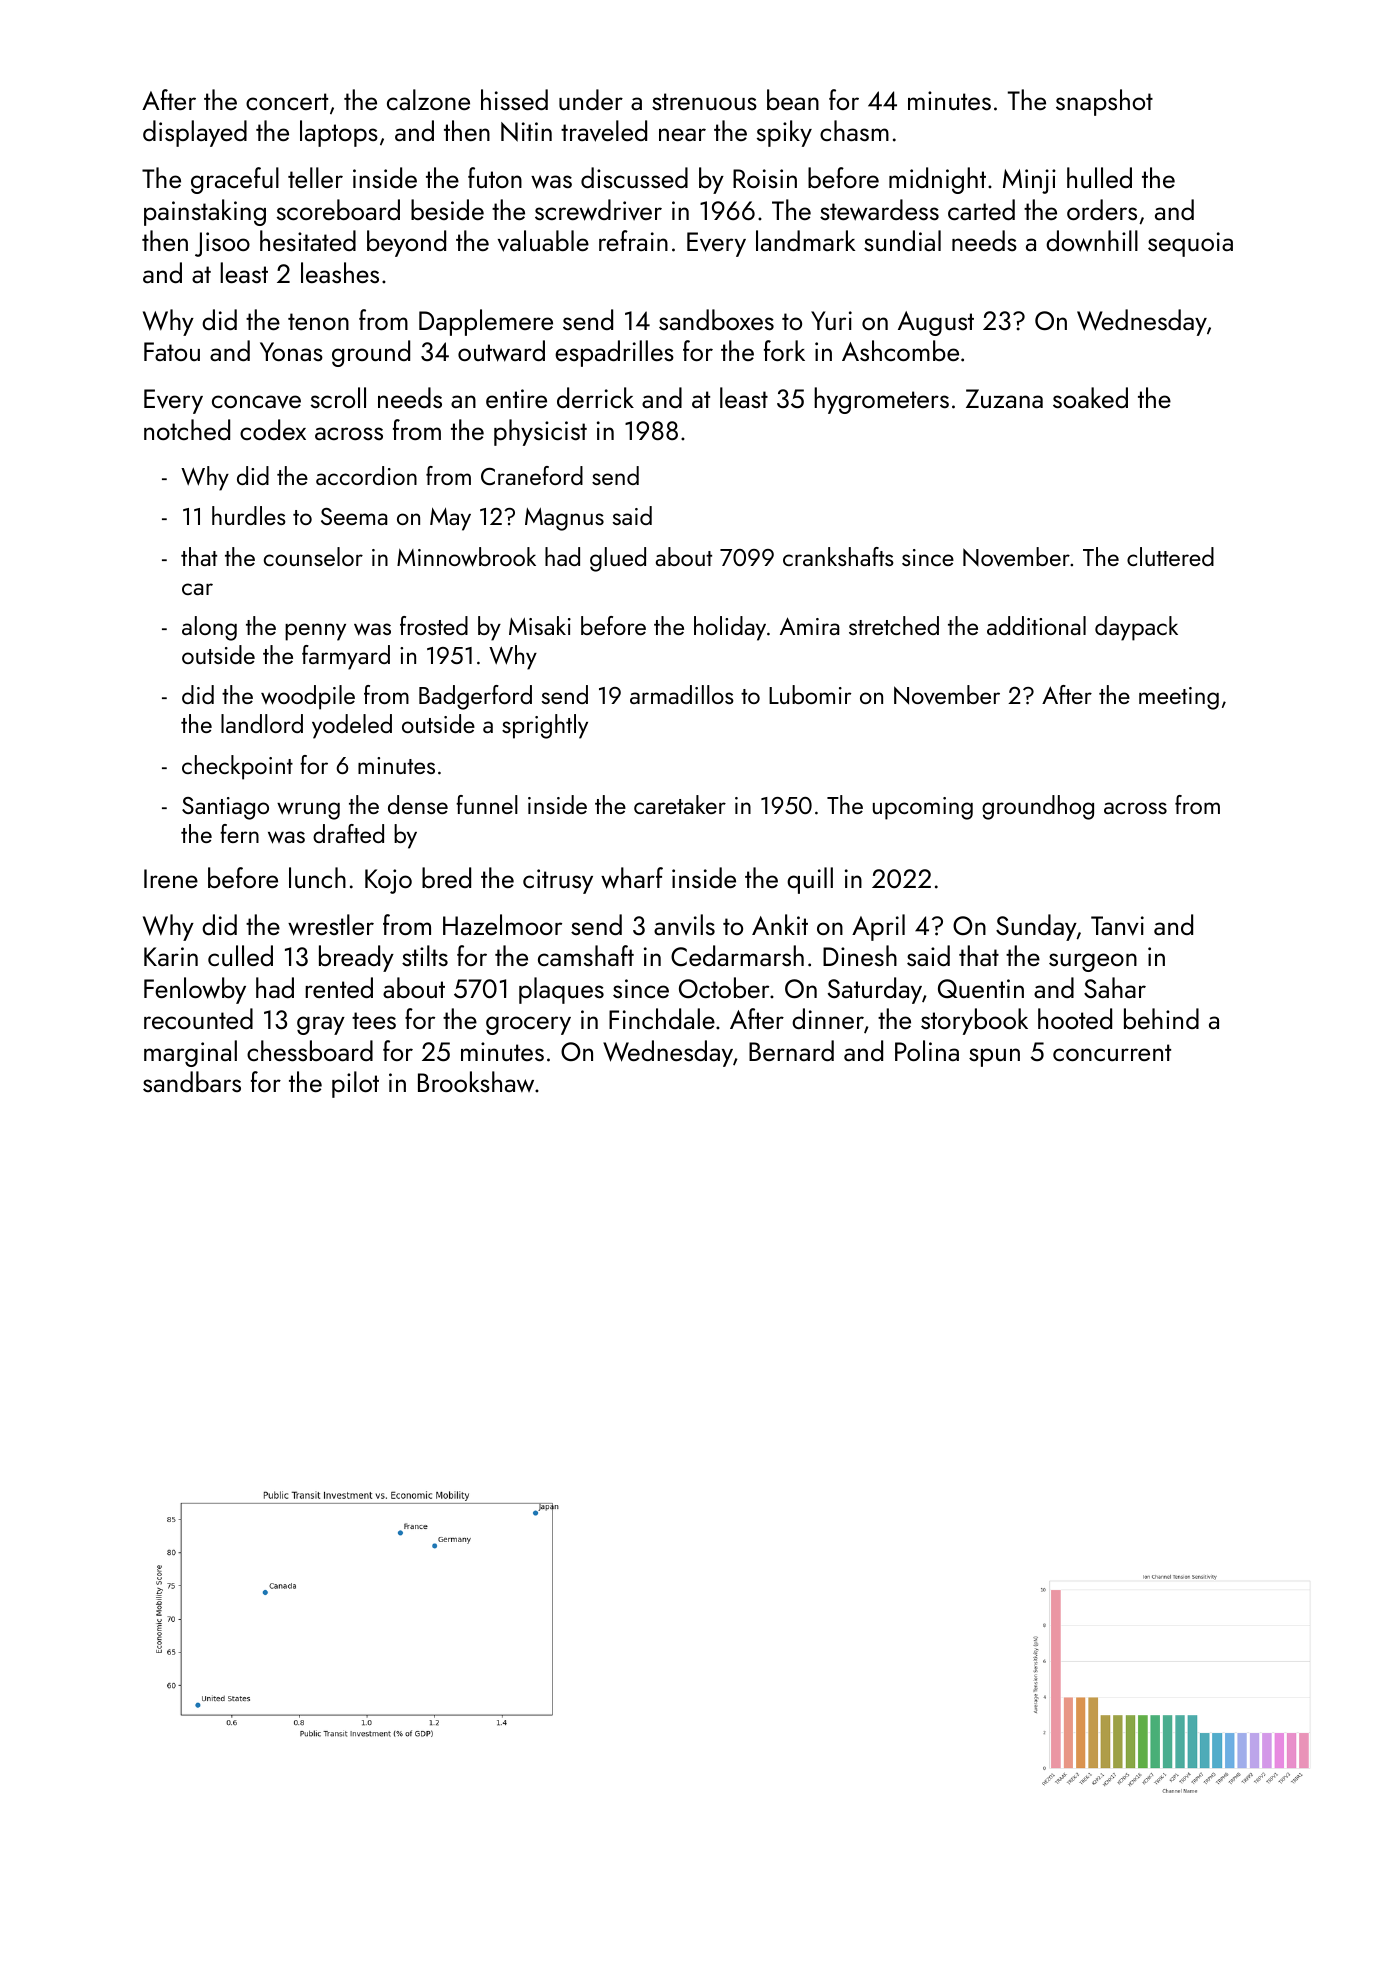 This screenshot has width=1386, height=1969. What do you see at coordinates (287, 101) in the screenshot?
I see `concert` at bounding box center [287, 101].
